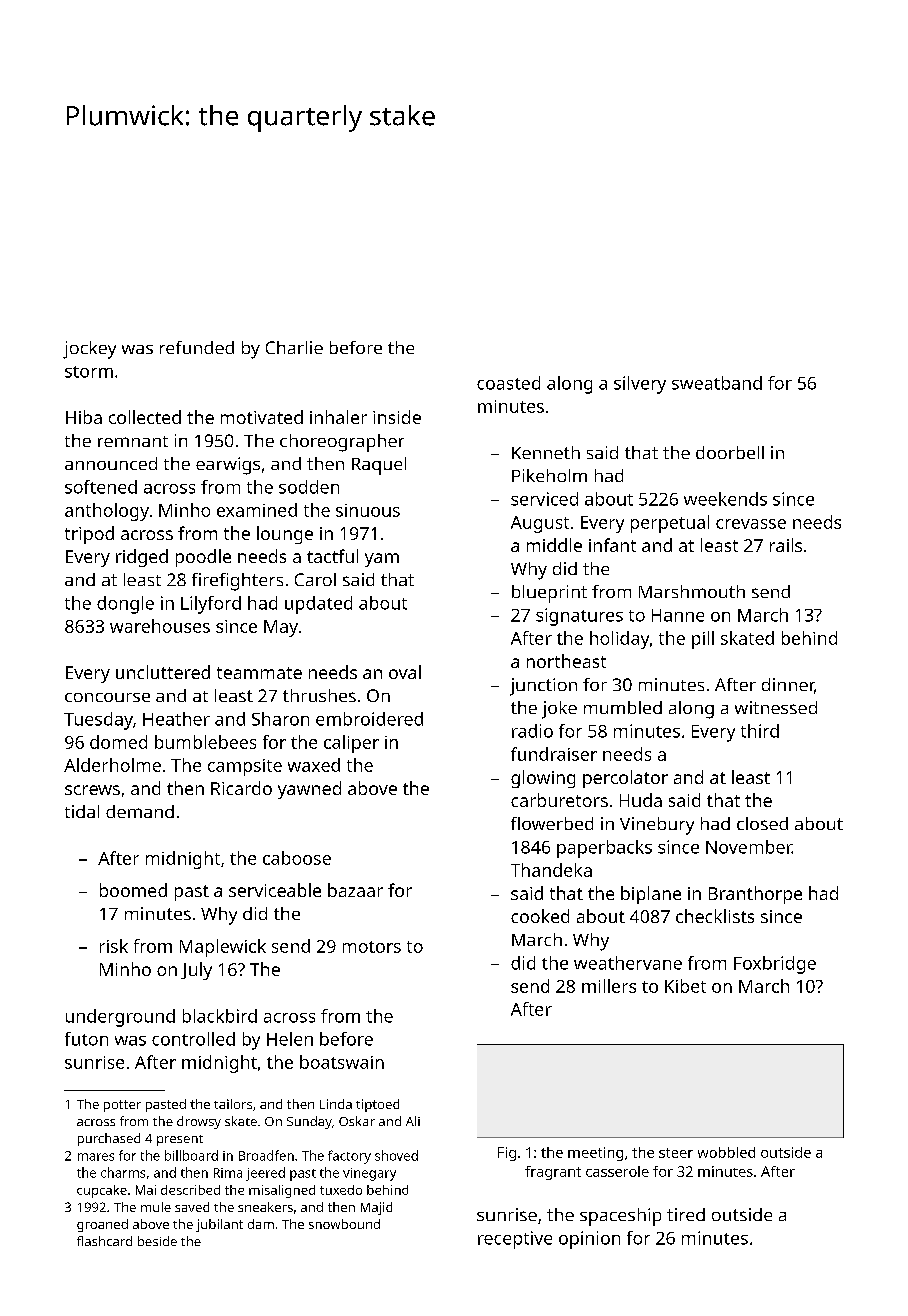 The height and width of the image is (1316, 908). I want to click on blueprint, so click(549, 594).
